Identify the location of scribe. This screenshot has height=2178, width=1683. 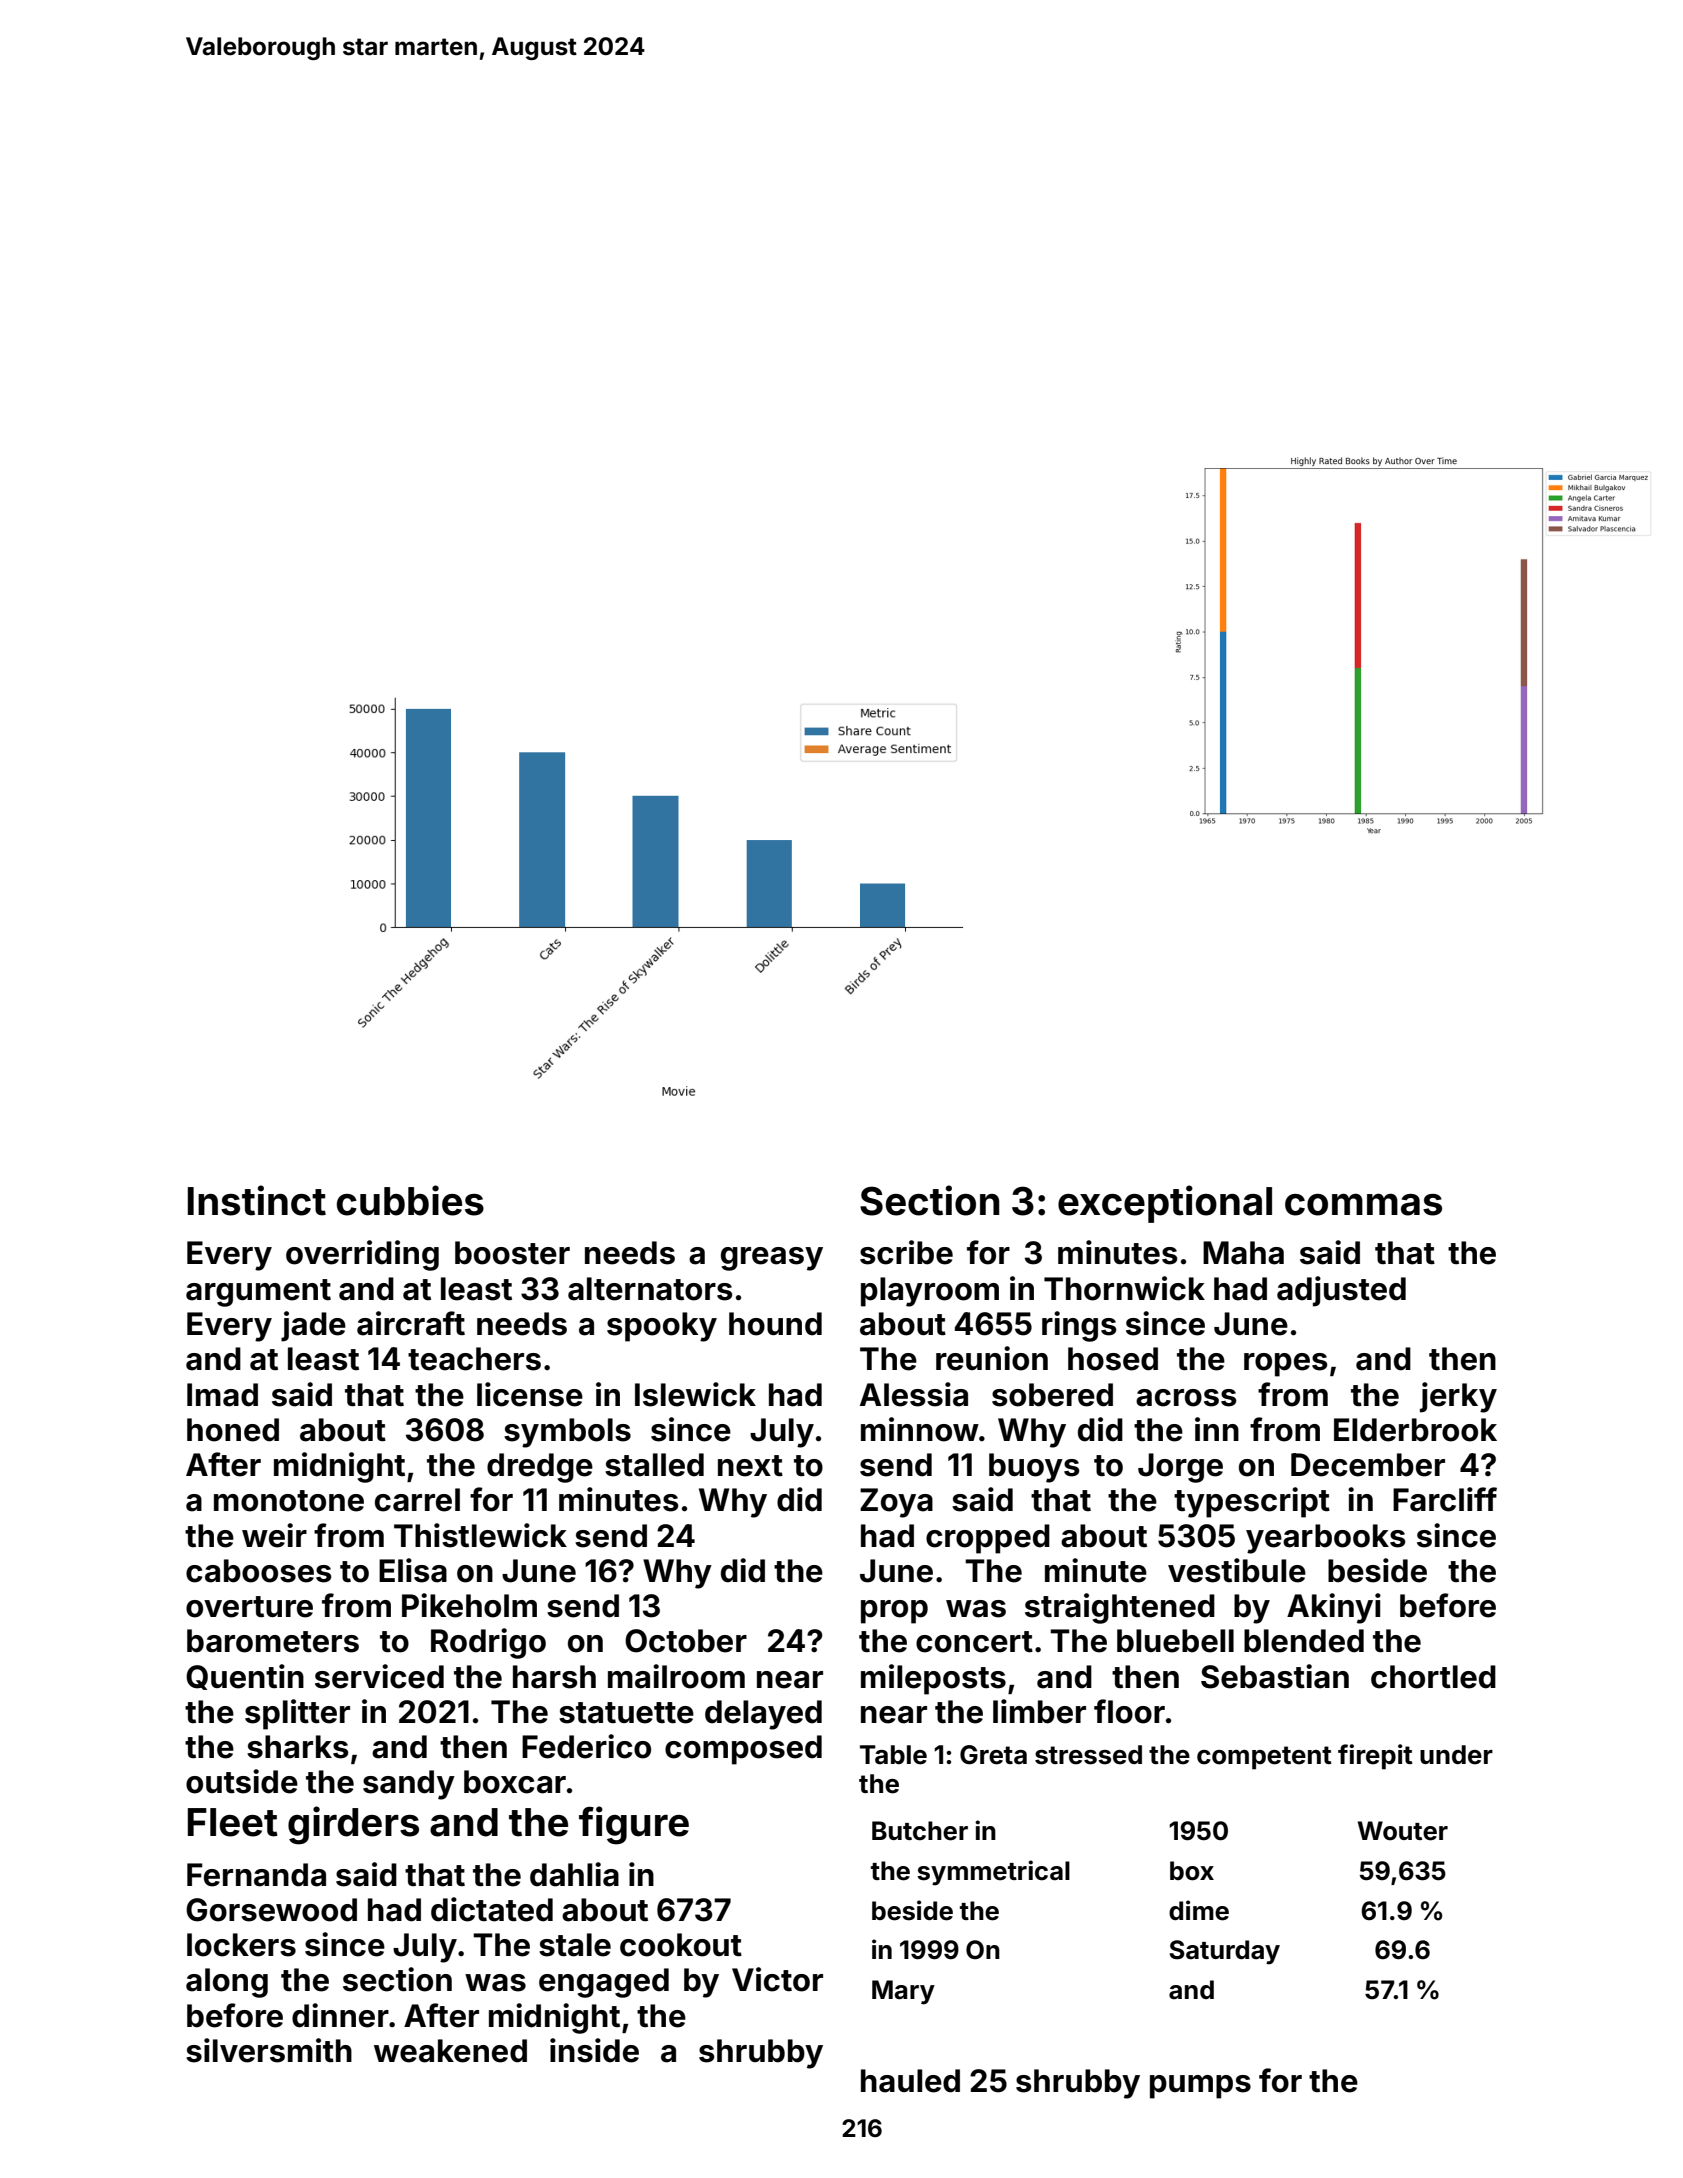
(906, 1252).
